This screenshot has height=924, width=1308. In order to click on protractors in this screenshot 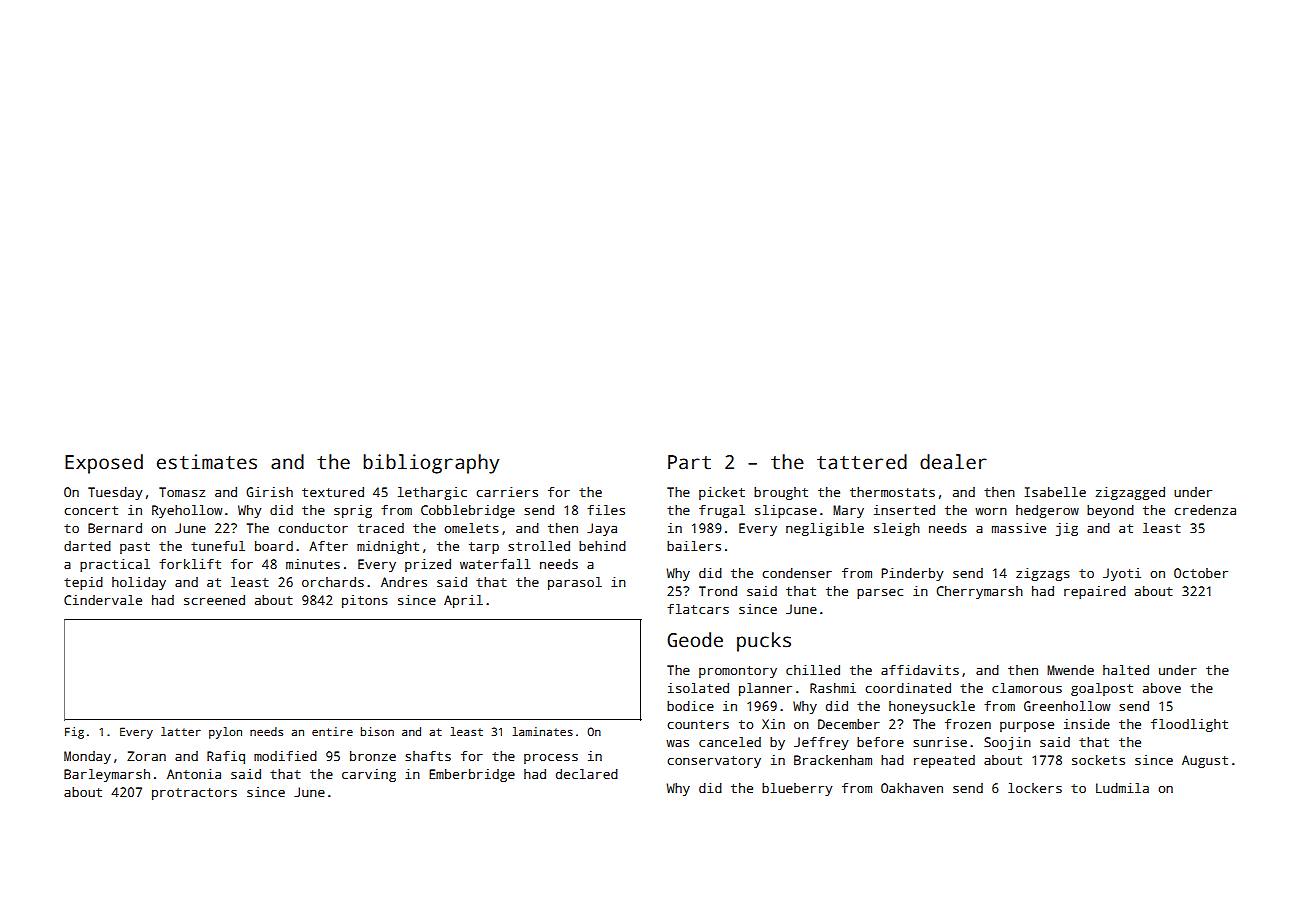, I will do `click(194, 794)`.
